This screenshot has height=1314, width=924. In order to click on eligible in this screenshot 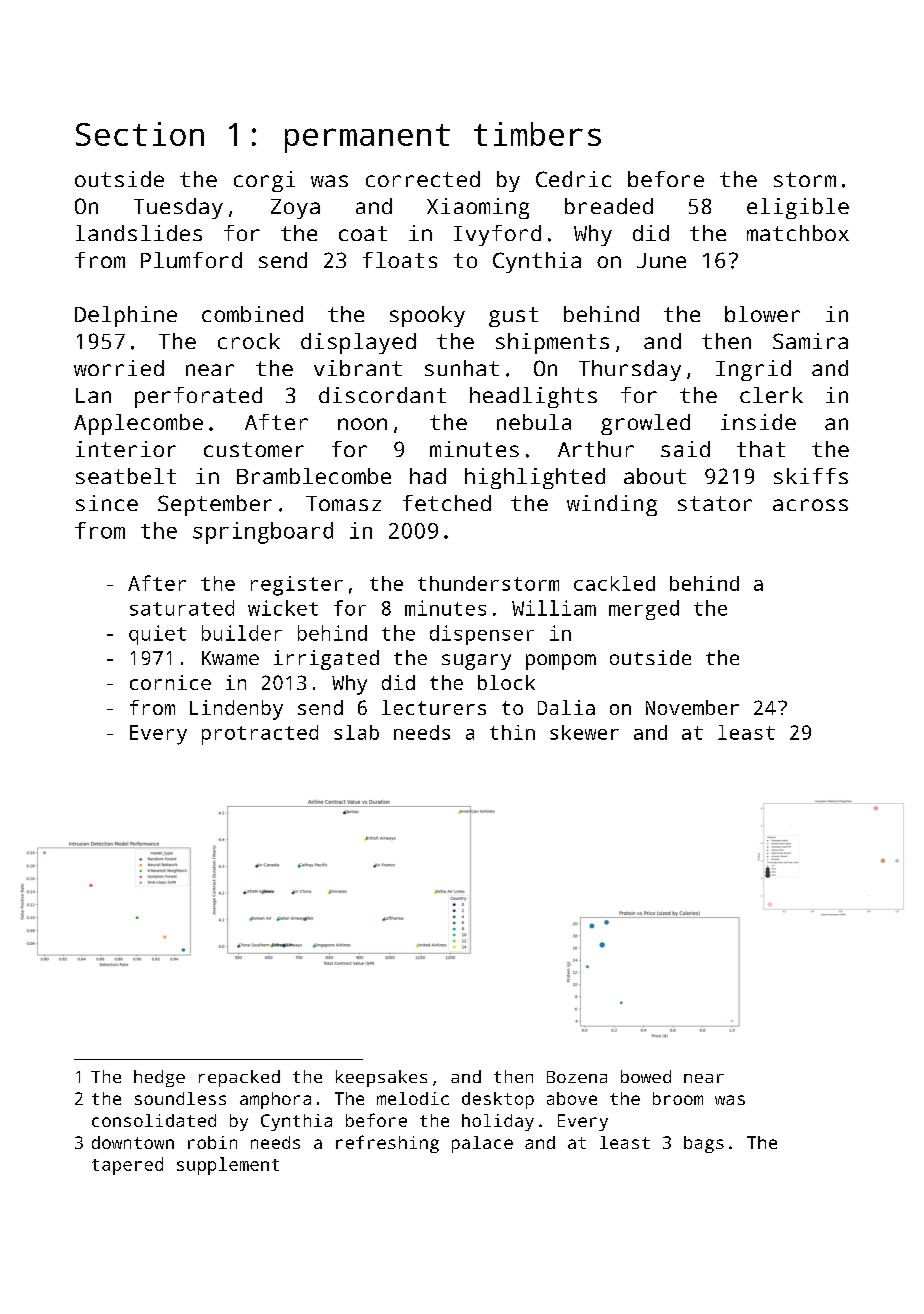, I will do `click(798, 208)`.
